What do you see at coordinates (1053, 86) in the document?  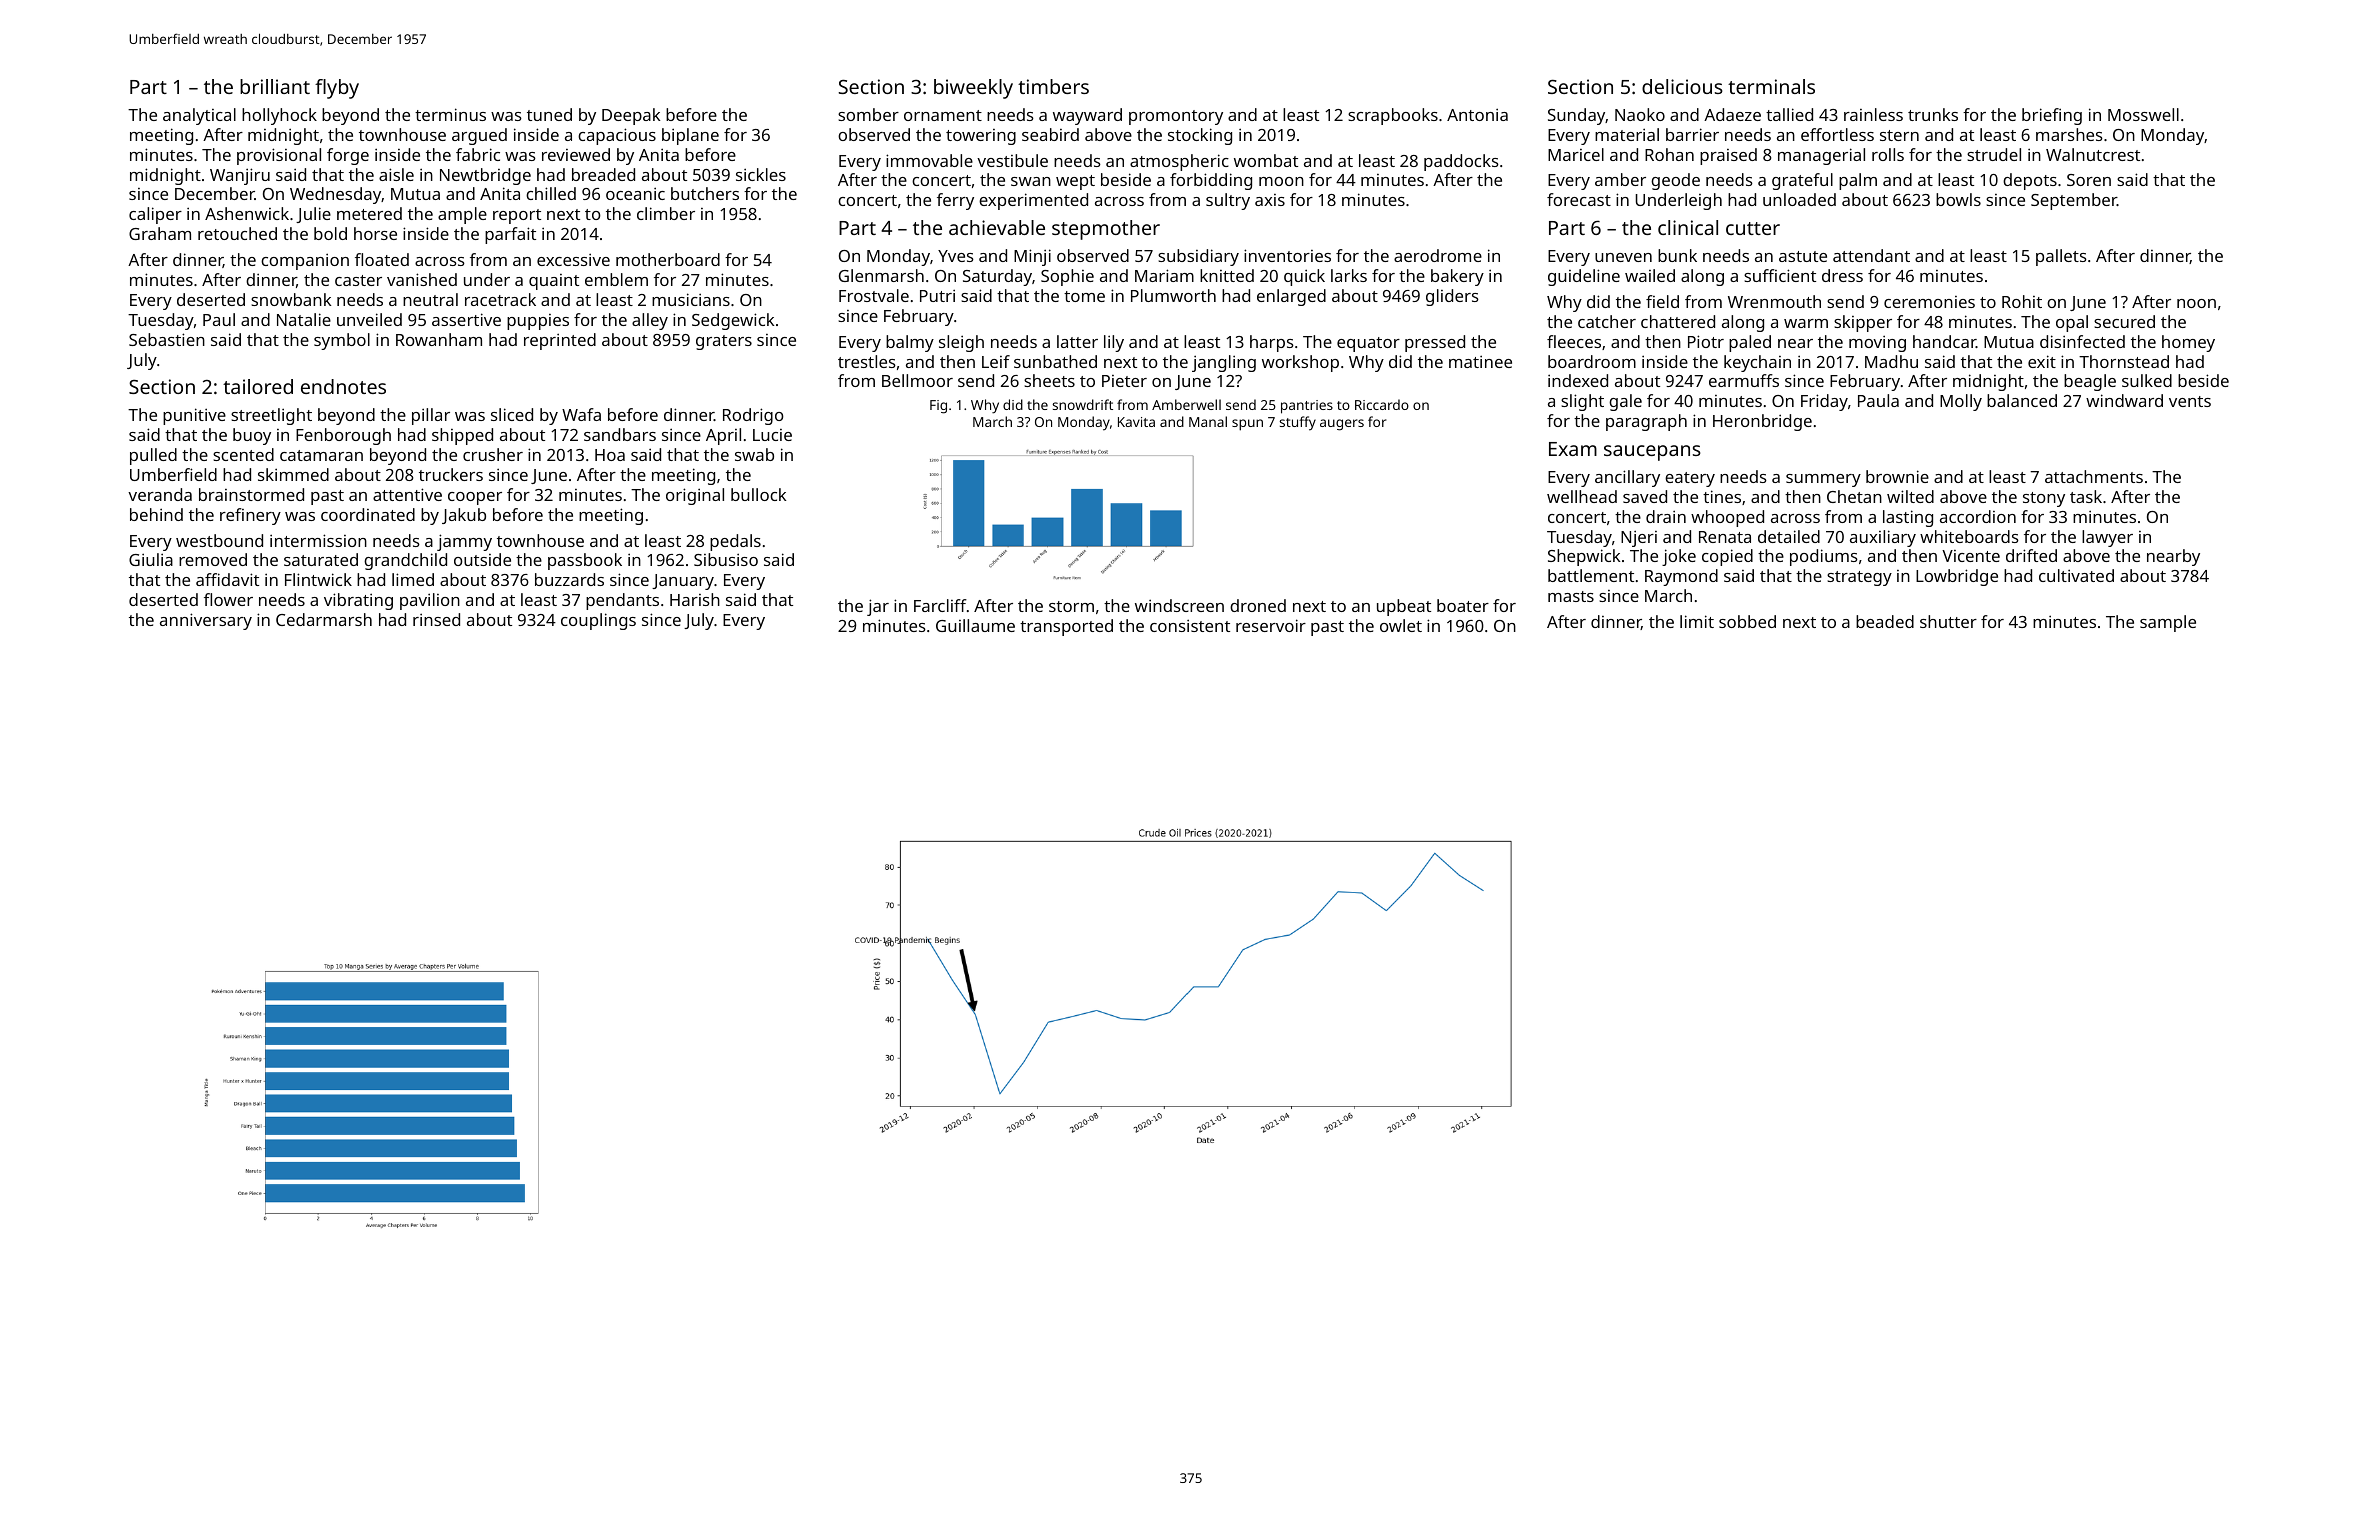 I see `timbers` at bounding box center [1053, 86].
